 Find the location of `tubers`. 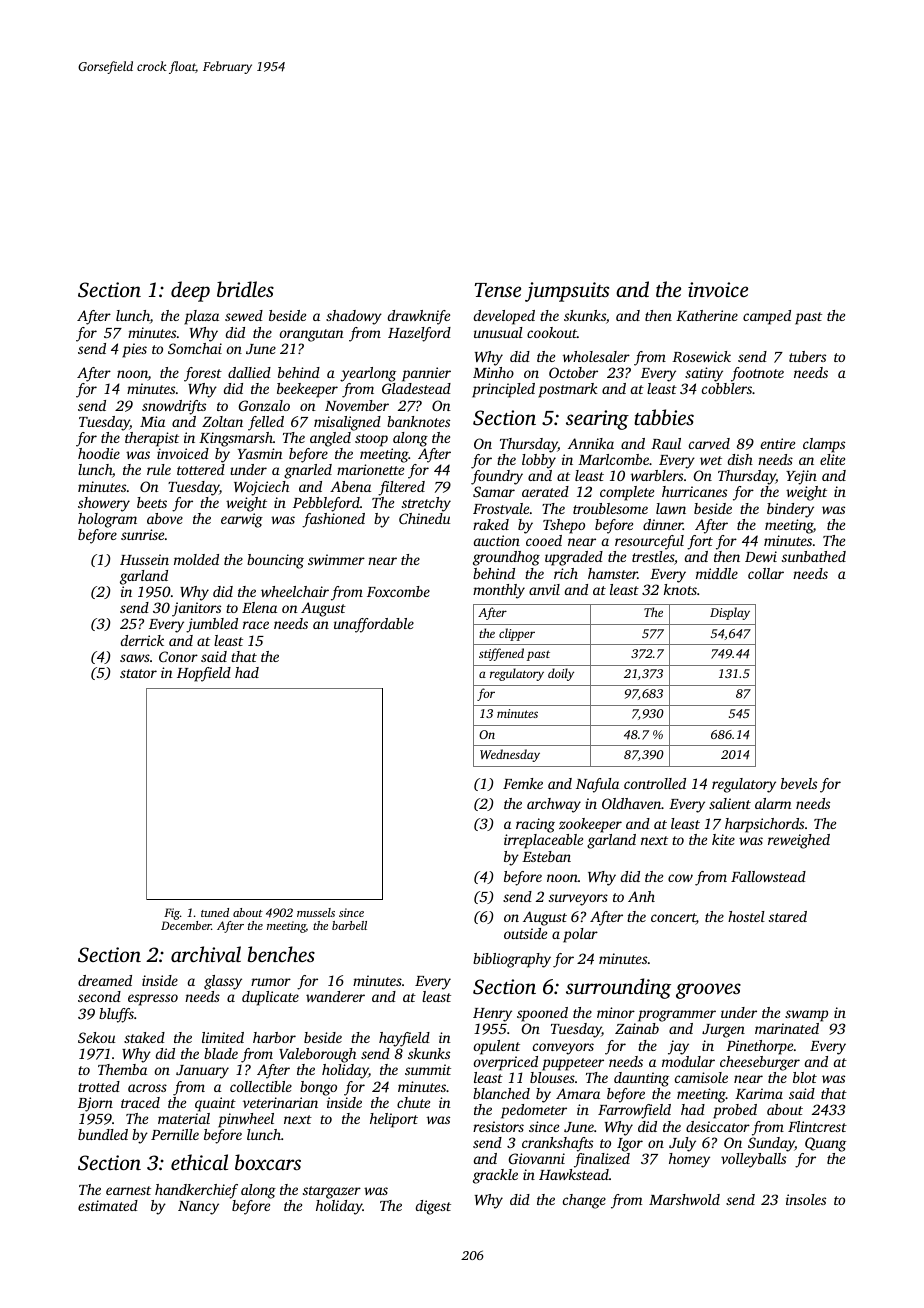

tubers is located at coordinates (807, 356).
